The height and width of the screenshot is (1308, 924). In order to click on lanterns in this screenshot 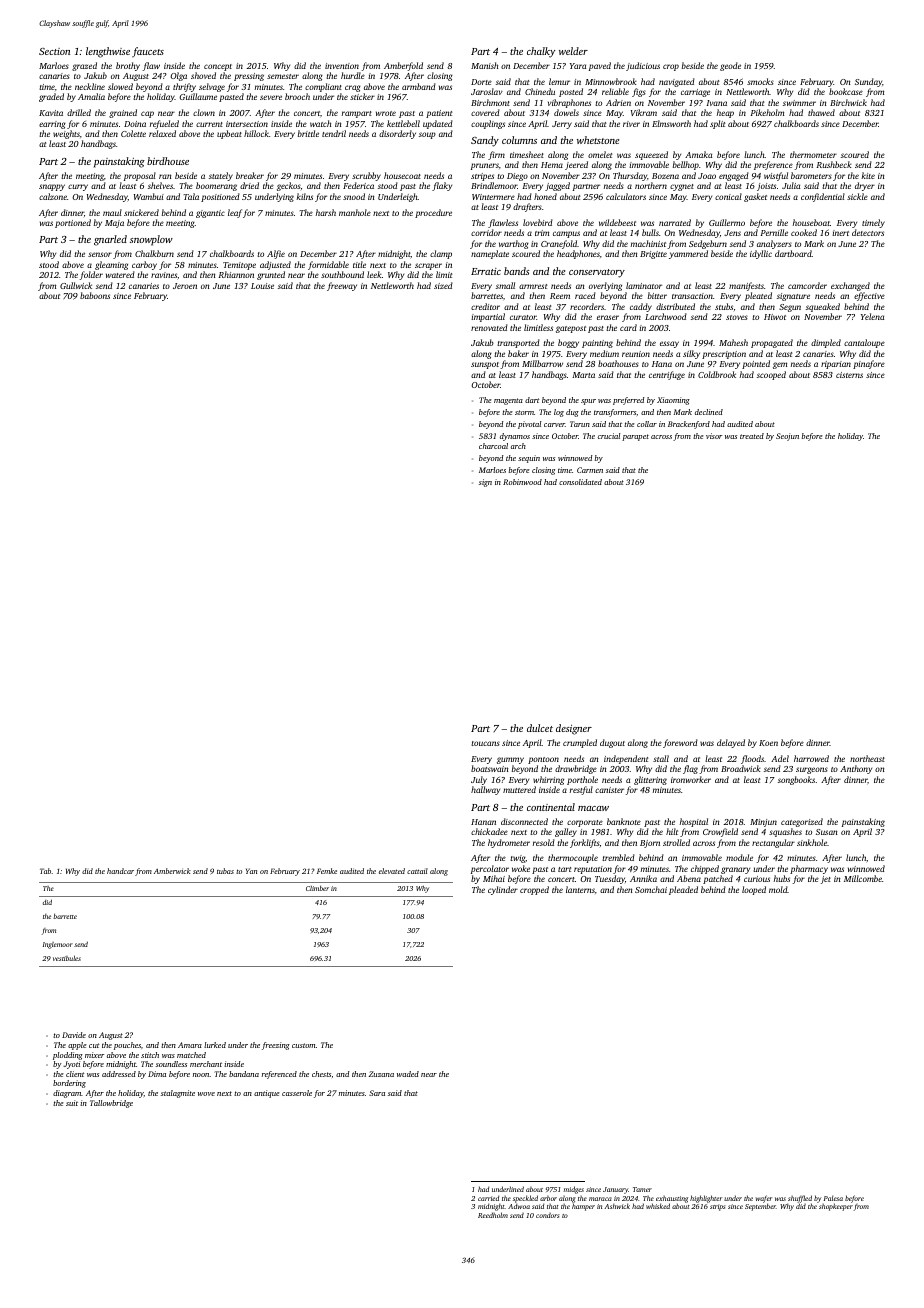, I will do `click(580, 889)`.
